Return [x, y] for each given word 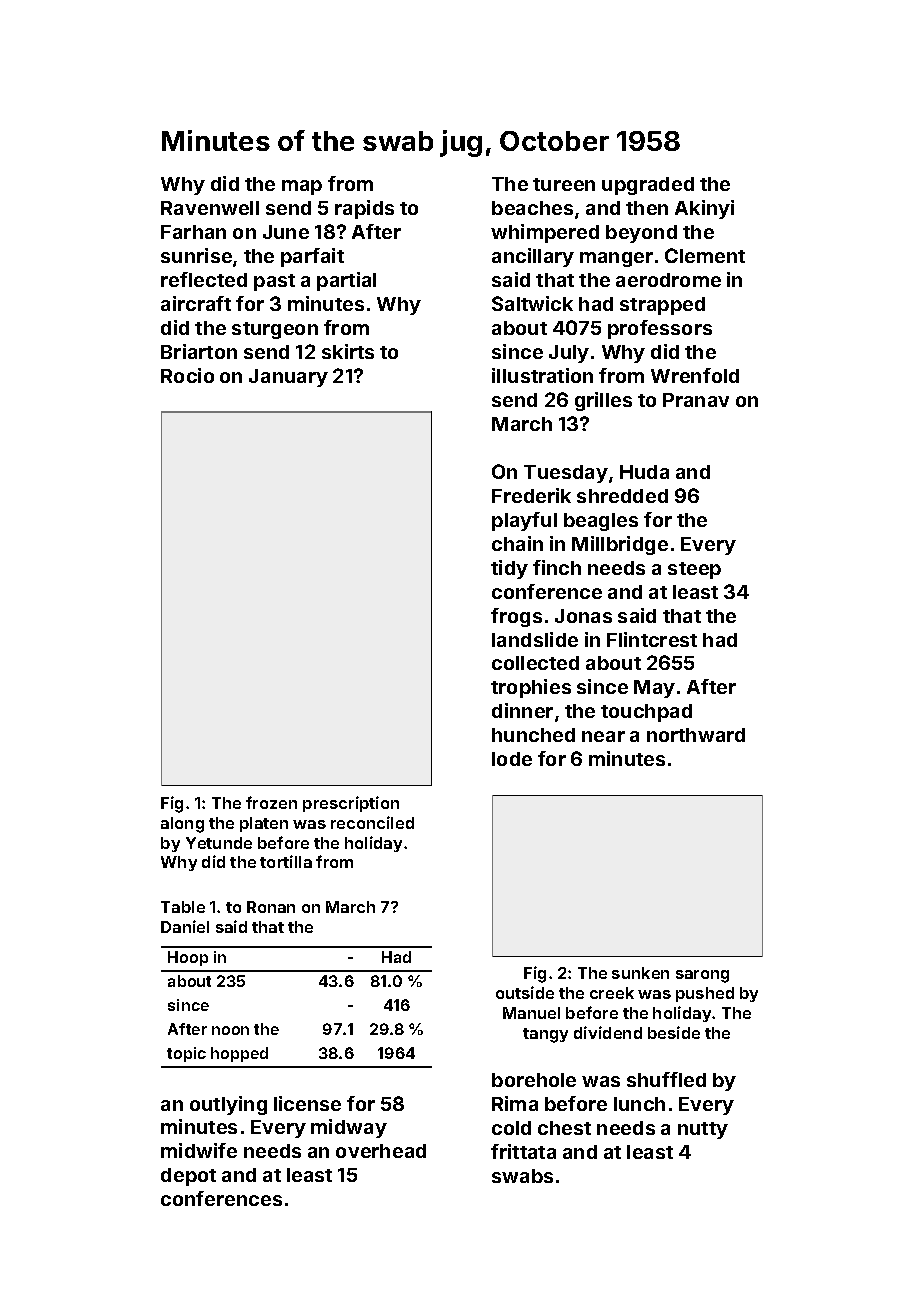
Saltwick [532, 303]
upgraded [648, 186]
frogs [516, 617]
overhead [381, 1151]
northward [696, 735]
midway [349, 1128]
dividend [608, 1032]
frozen [271, 802]
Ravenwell [210, 208]
